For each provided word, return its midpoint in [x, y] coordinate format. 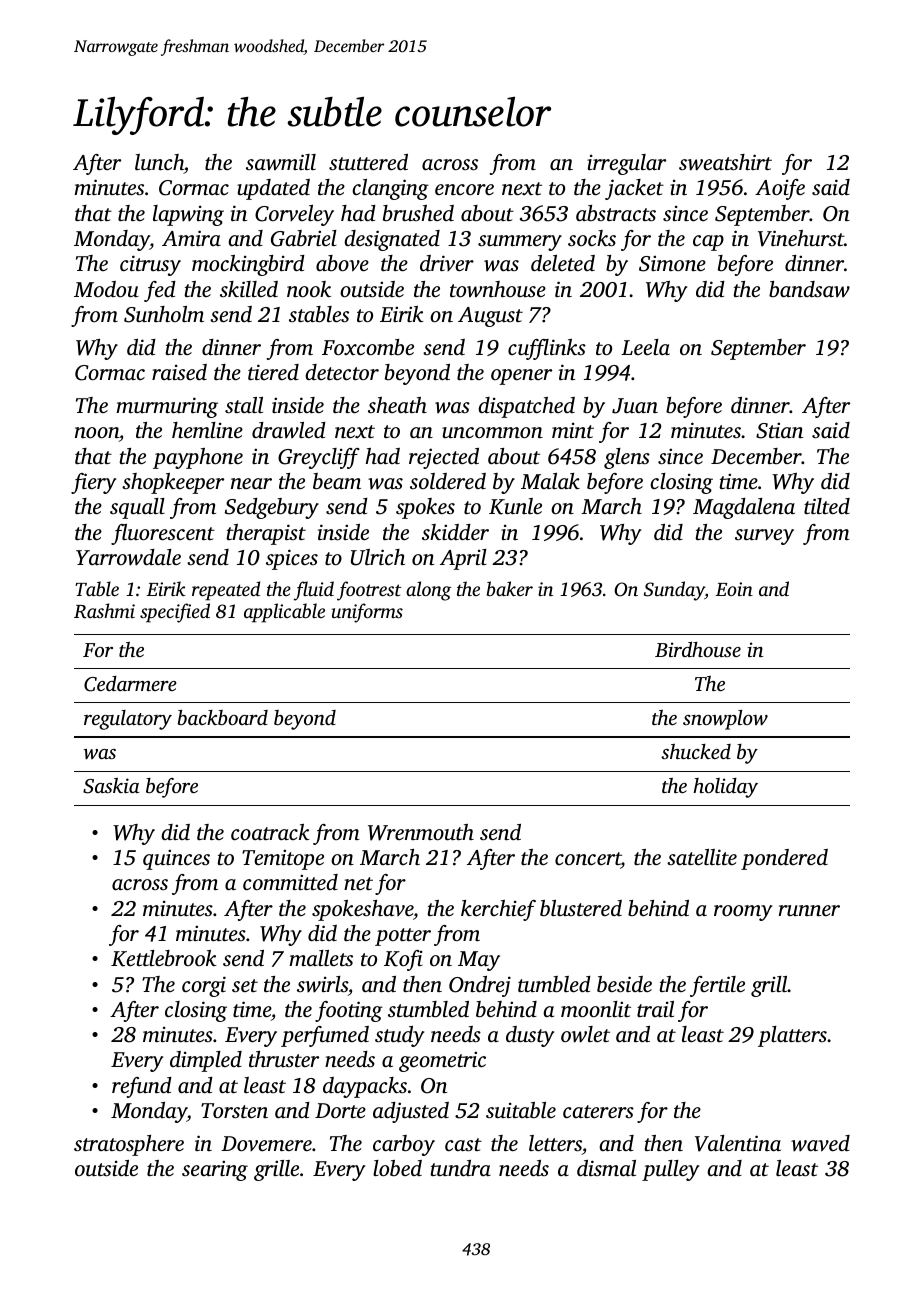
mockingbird [248, 265]
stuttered [368, 162]
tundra [460, 1168]
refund [142, 1087]
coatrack [270, 832]
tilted [827, 506]
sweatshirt [725, 162]
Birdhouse [698, 649]
